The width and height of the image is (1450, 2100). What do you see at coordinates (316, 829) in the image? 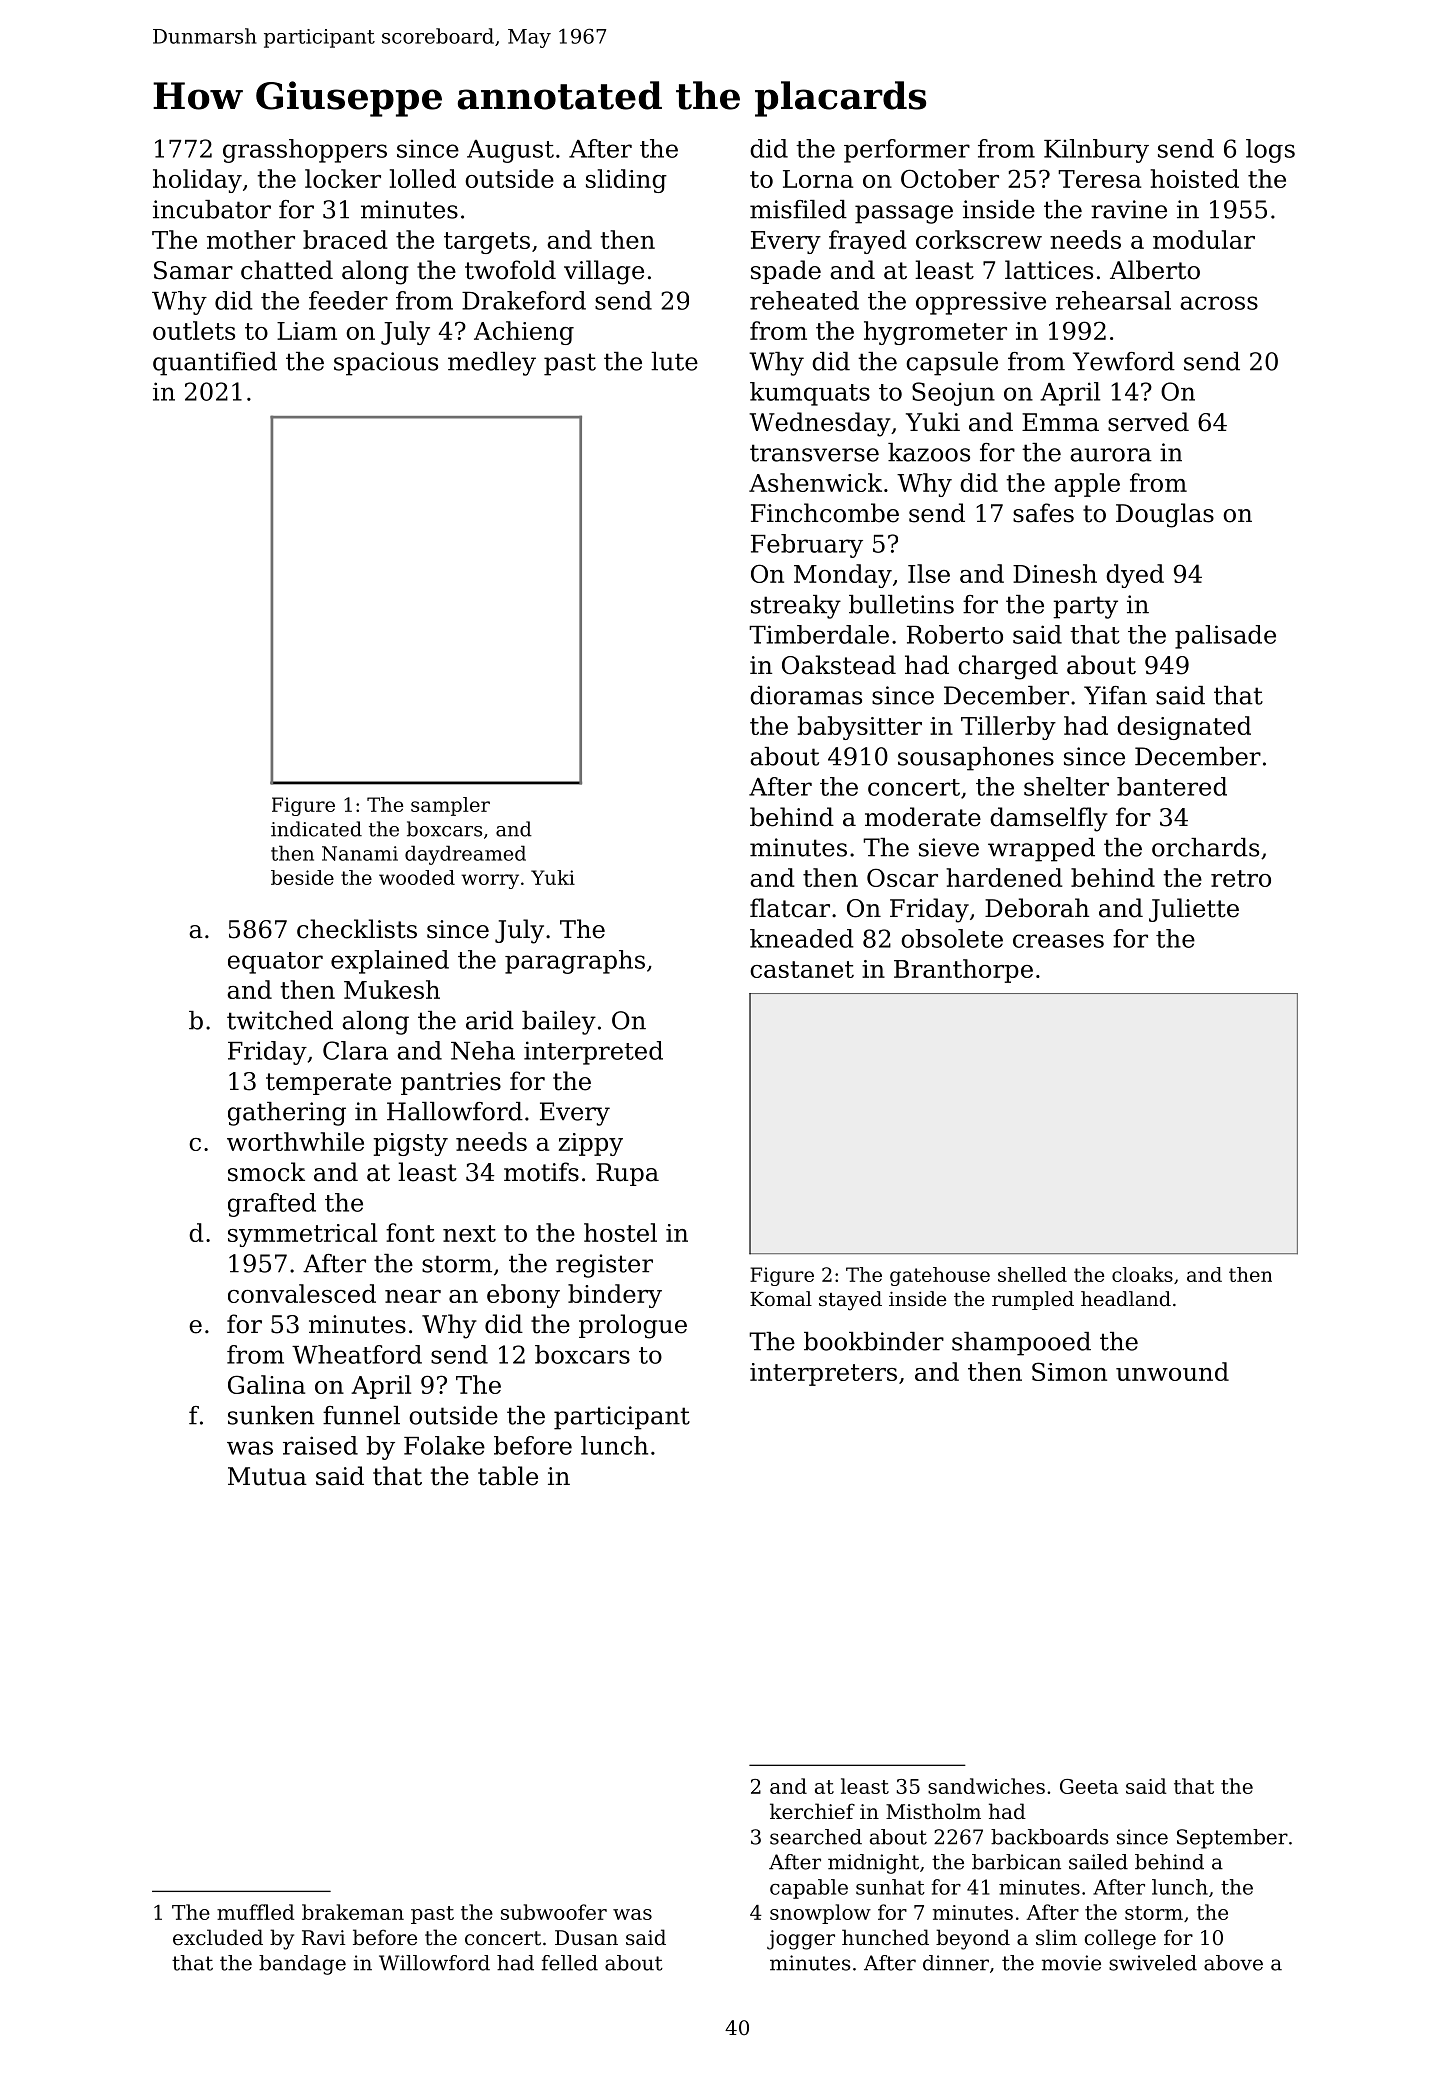
I see `indicated` at bounding box center [316, 829].
